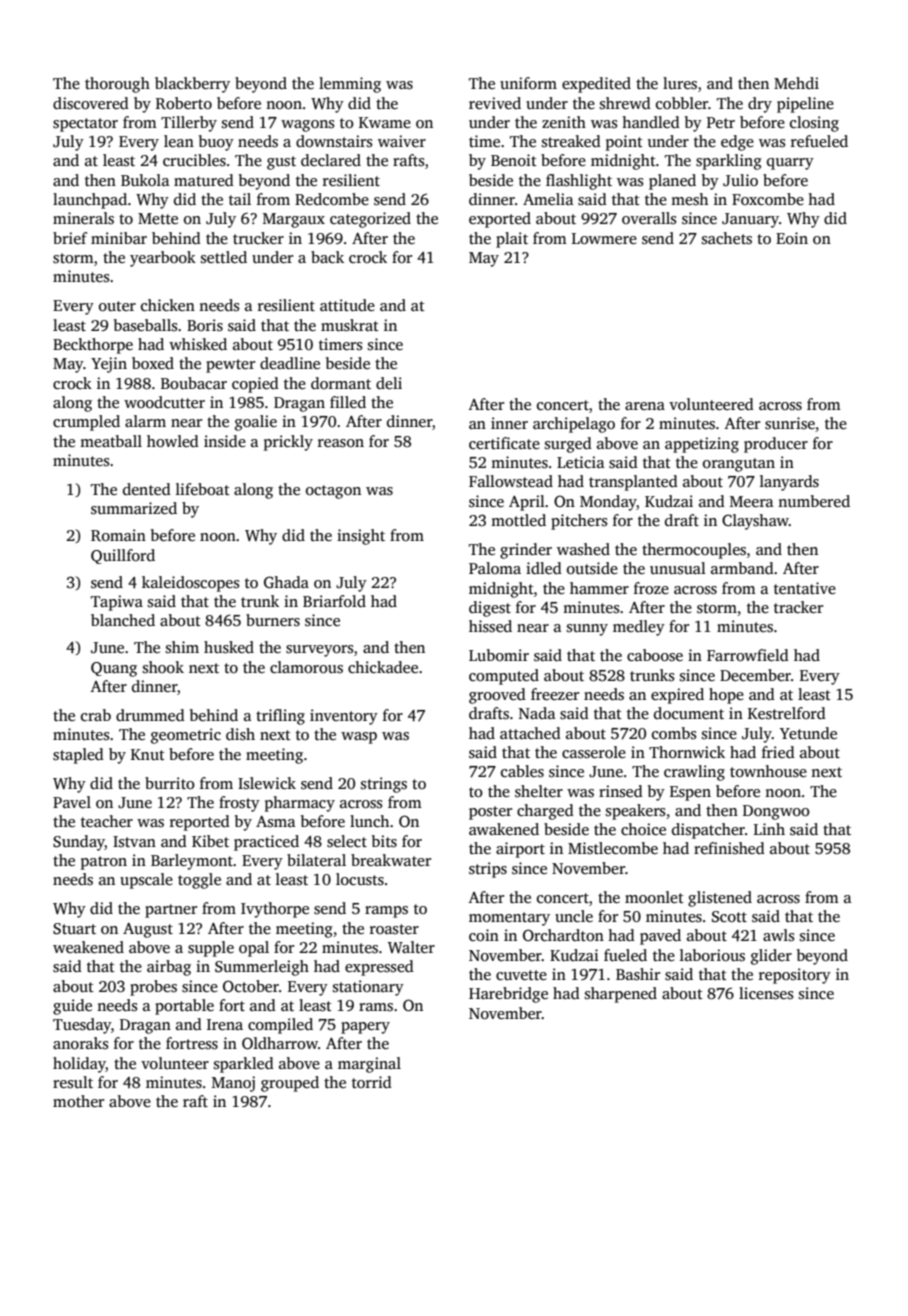 The image size is (908, 1316). What do you see at coordinates (372, 1082) in the screenshot?
I see `torrid` at bounding box center [372, 1082].
